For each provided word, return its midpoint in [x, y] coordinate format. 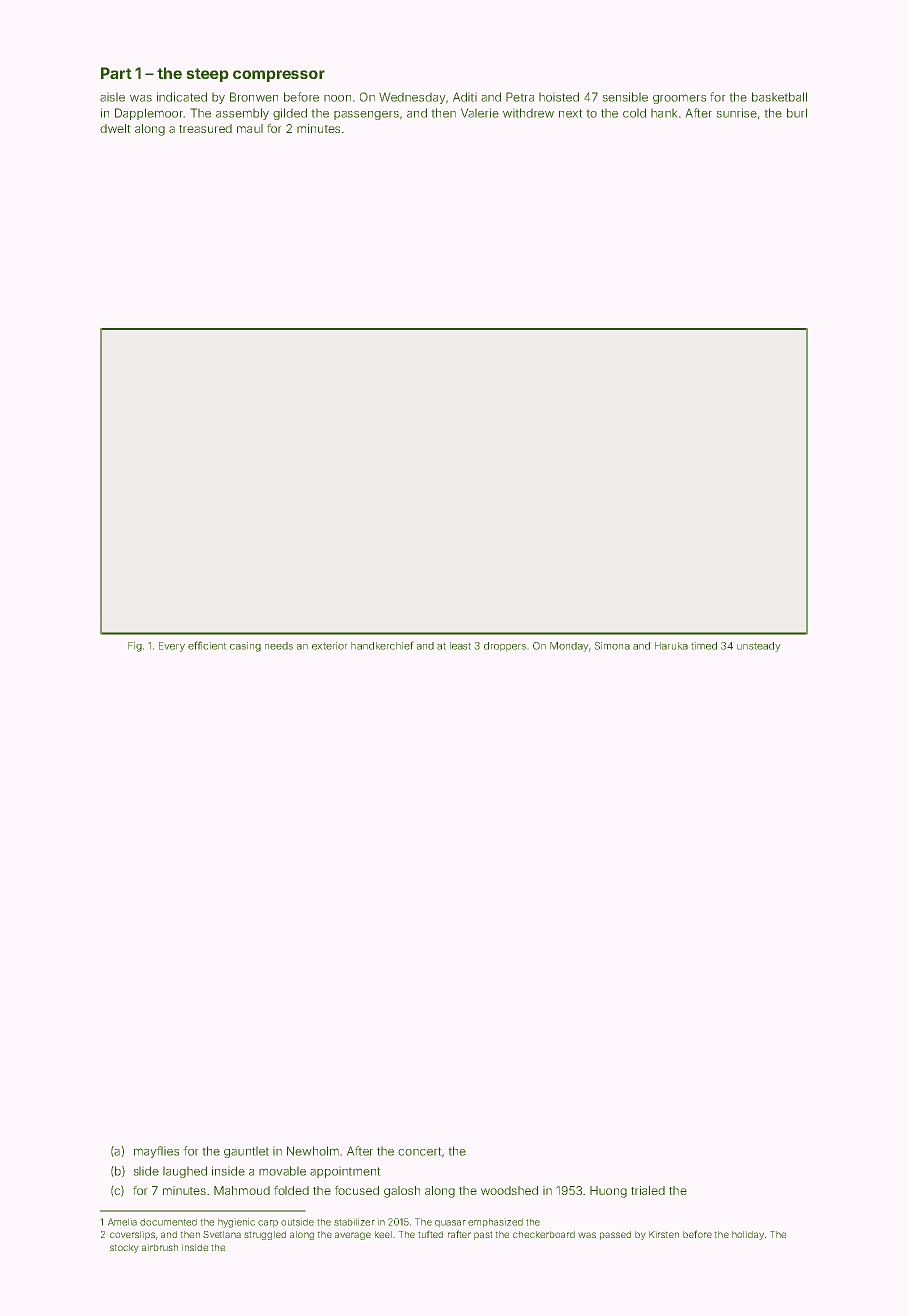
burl [797, 113]
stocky [124, 1248]
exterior [330, 646]
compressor [279, 76]
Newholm [313, 1151]
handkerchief [382, 645]
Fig [135, 647]
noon [337, 98]
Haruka [671, 646]
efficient [207, 645]
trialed [648, 1190]
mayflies [156, 1152]
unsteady [759, 647]
